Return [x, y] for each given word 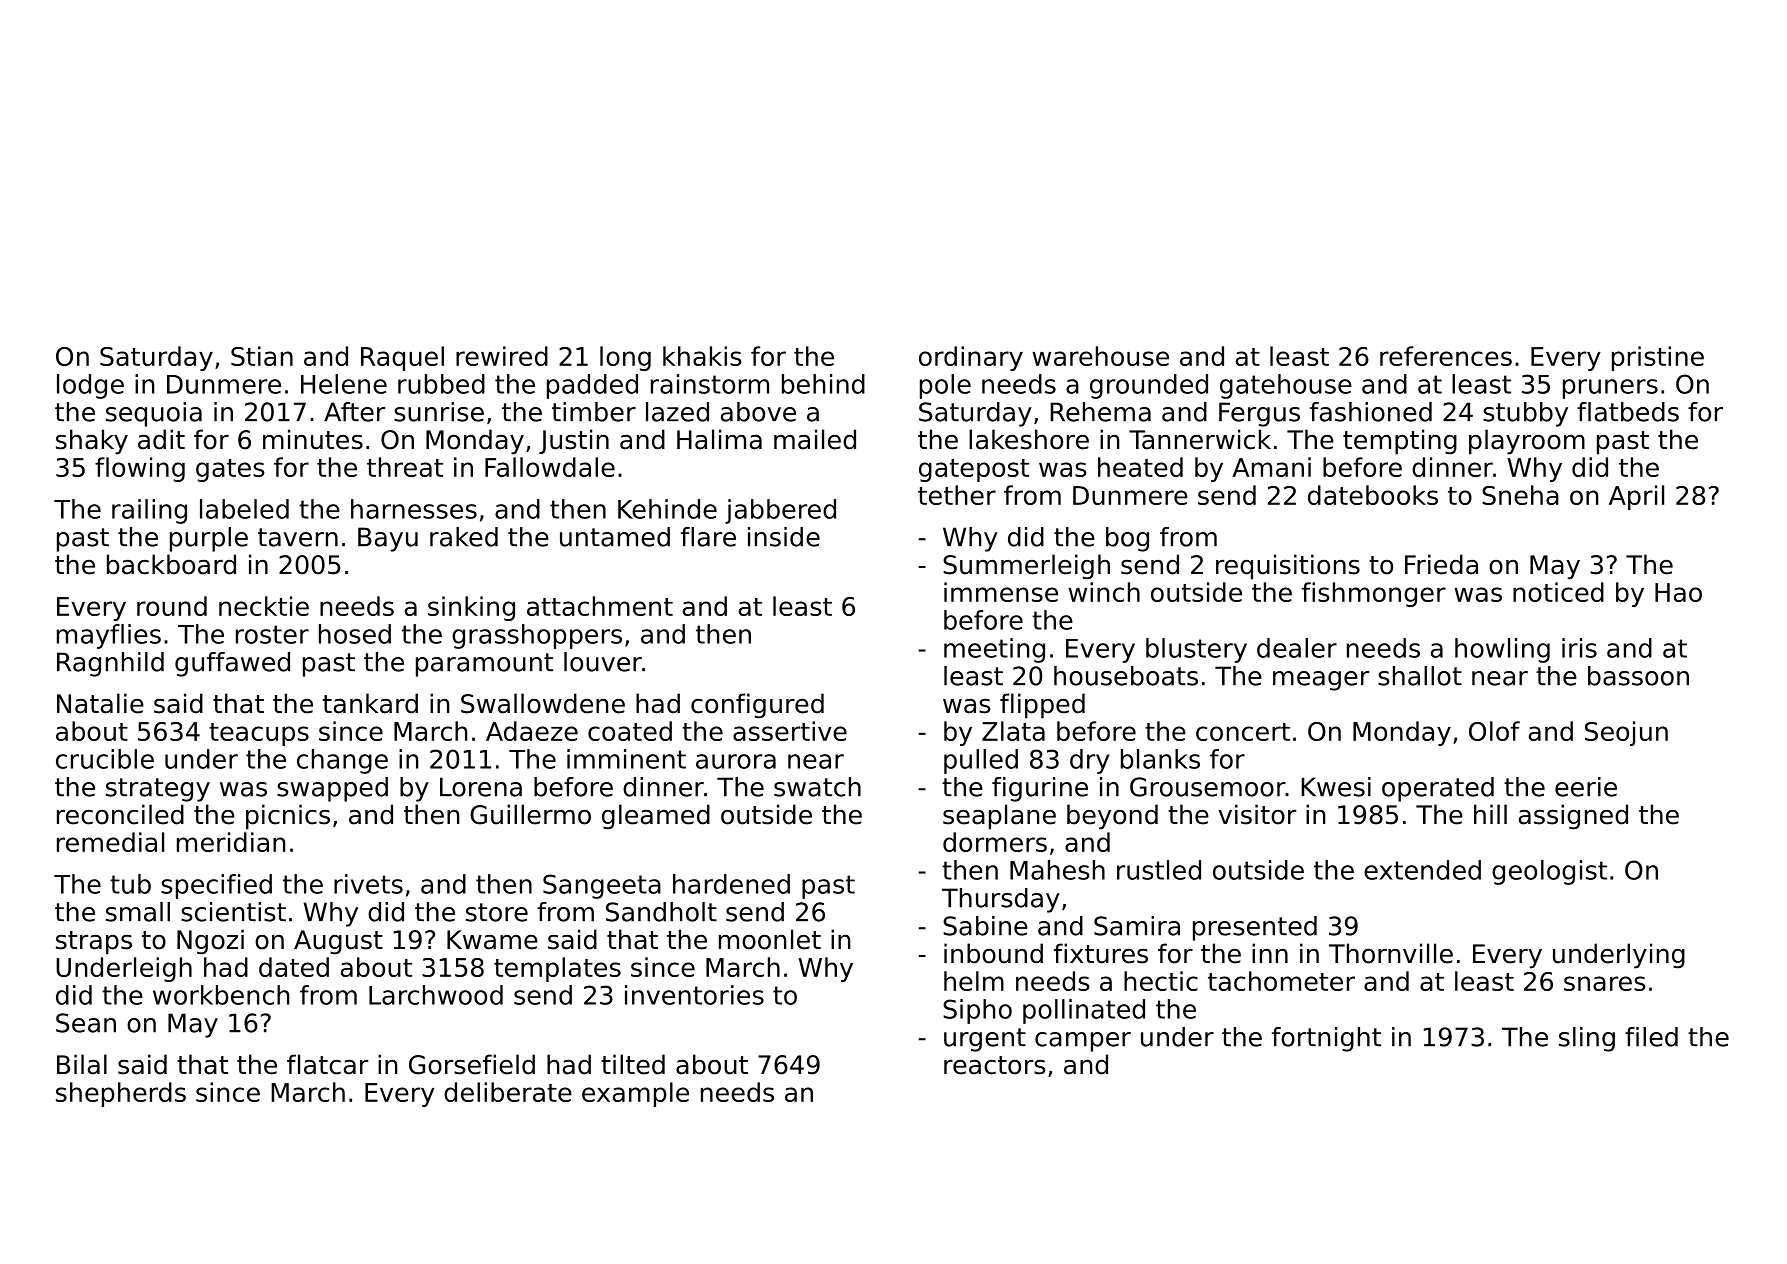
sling [1587, 1039]
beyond [1112, 817]
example [635, 1094]
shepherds [121, 1094]
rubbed [441, 384]
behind [823, 384]
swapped [332, 789]
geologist [1549, 872]
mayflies [109, 636]
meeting [994, 650]
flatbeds [1628, 412]
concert [1243, 732]
